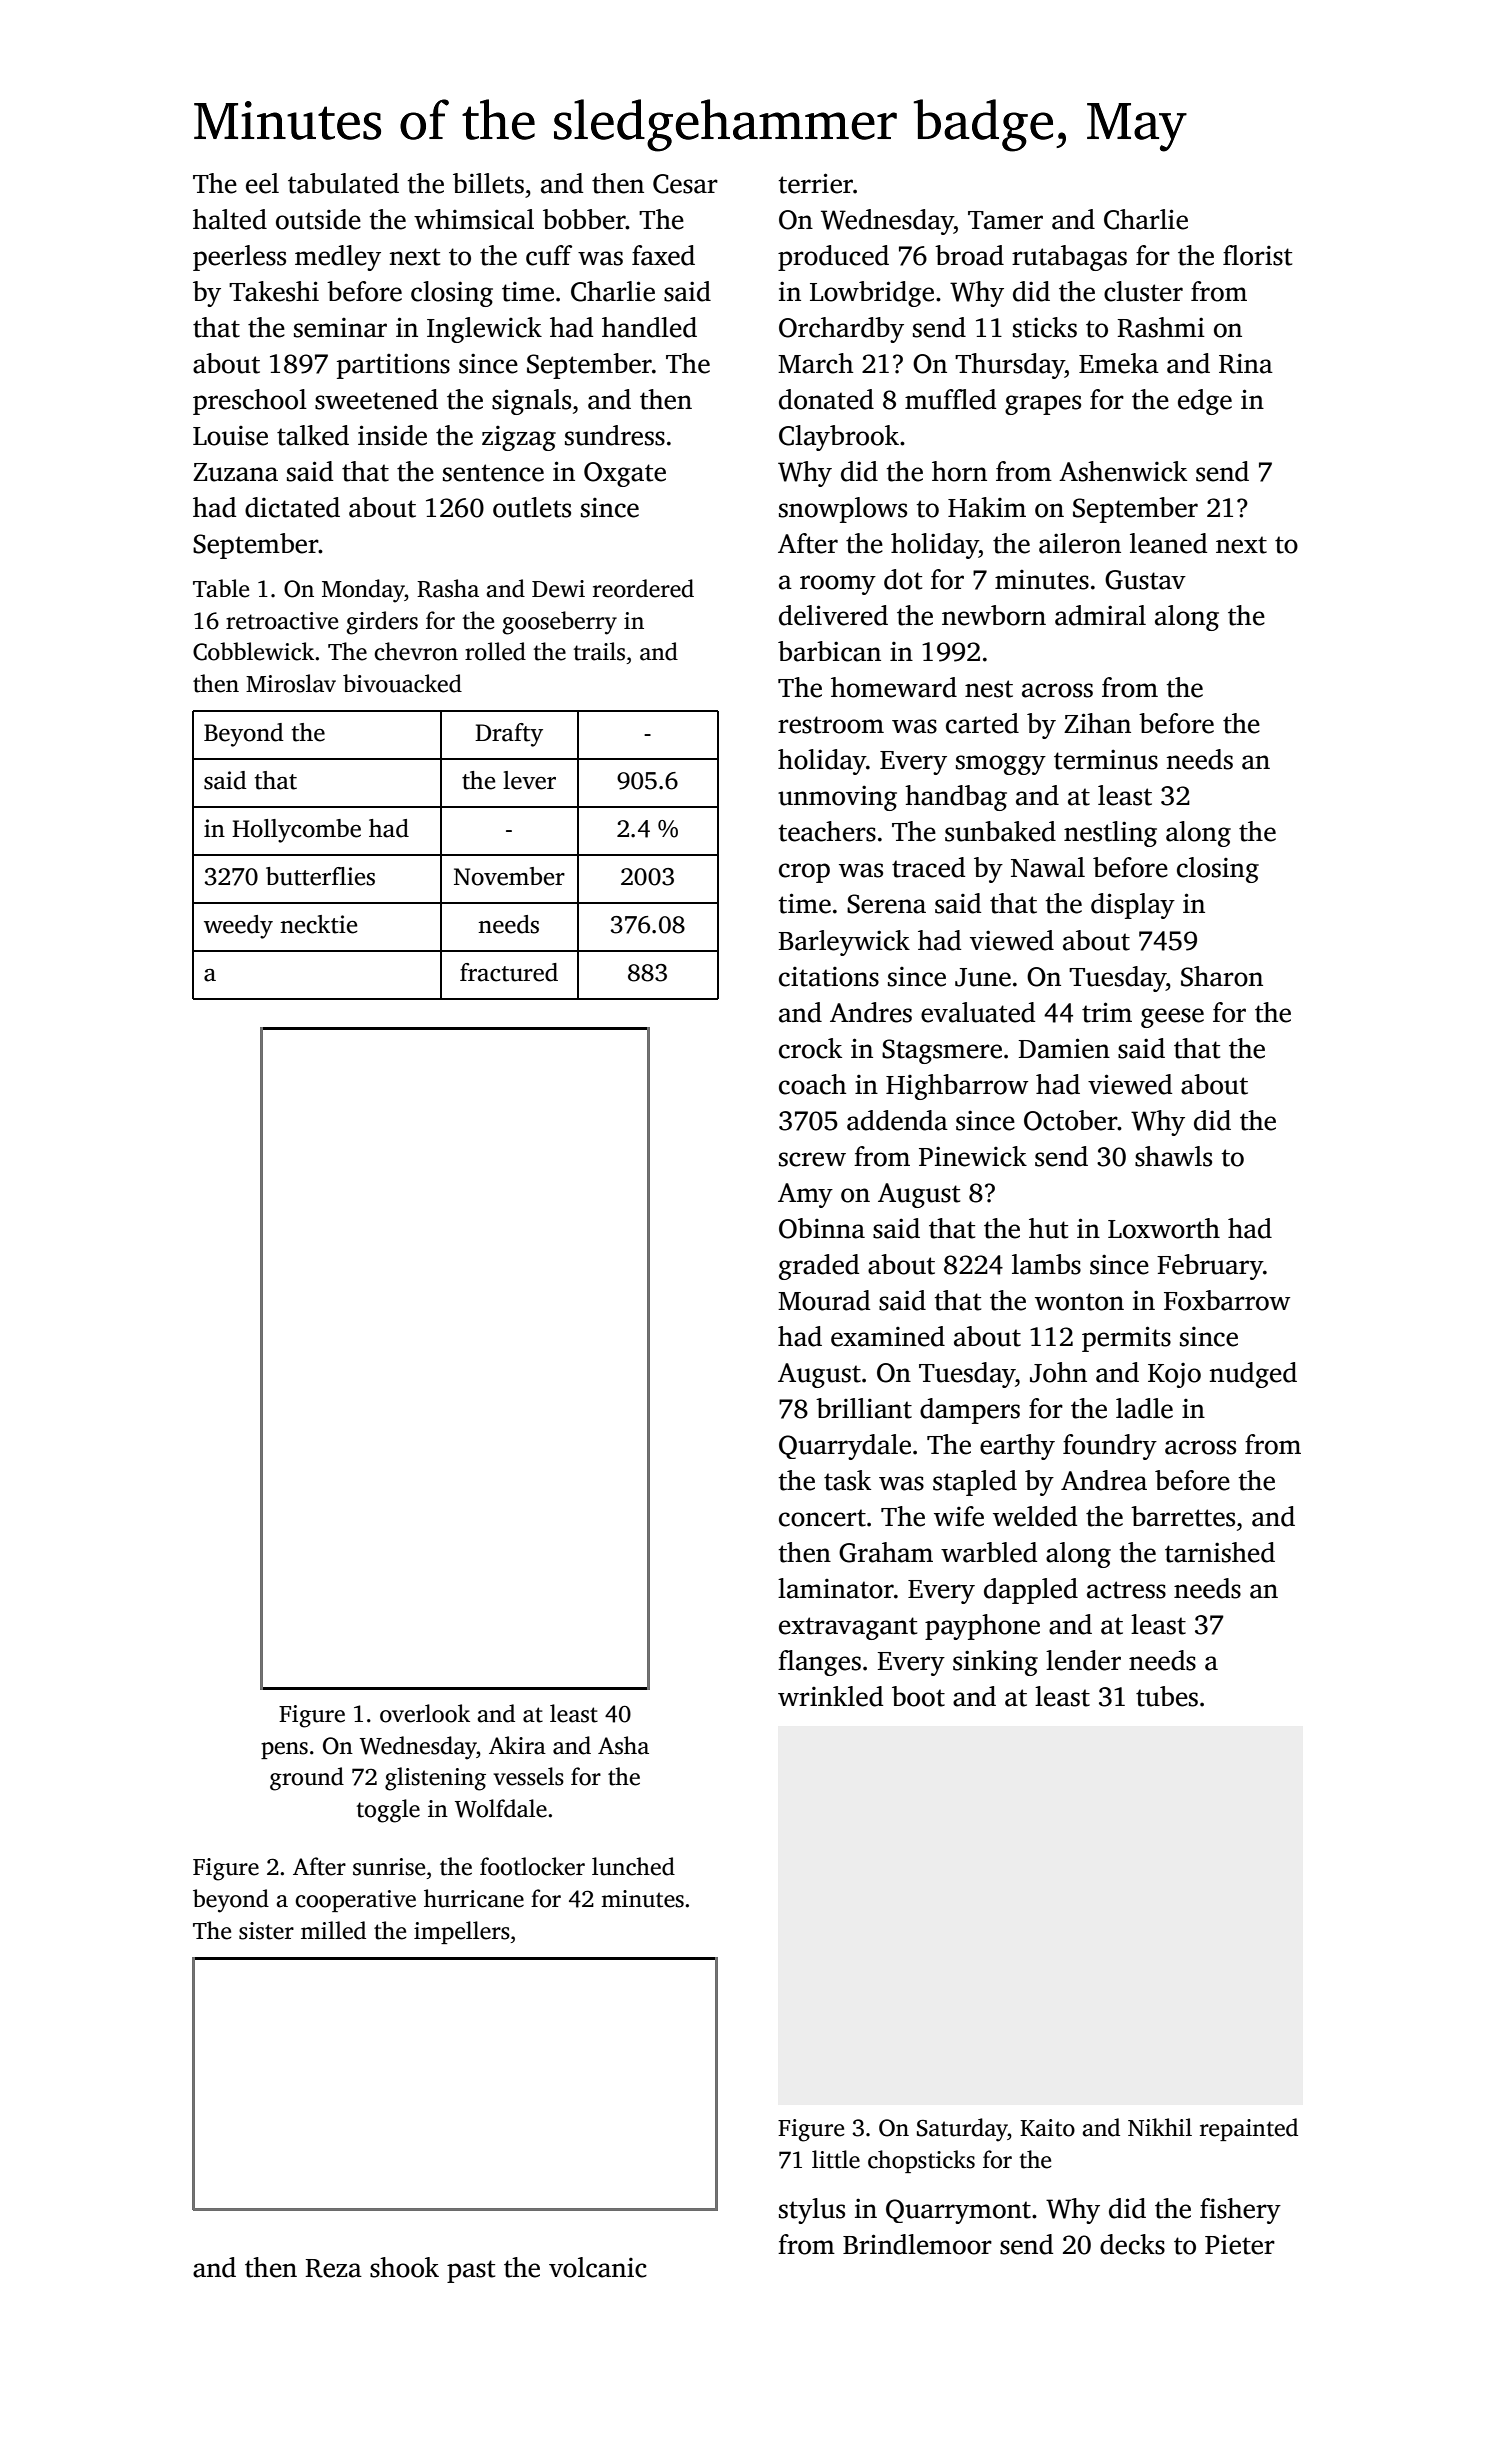 The width and height of the screenshot is (1496, 2464). I want to click on February, so click(1210, 1267).
